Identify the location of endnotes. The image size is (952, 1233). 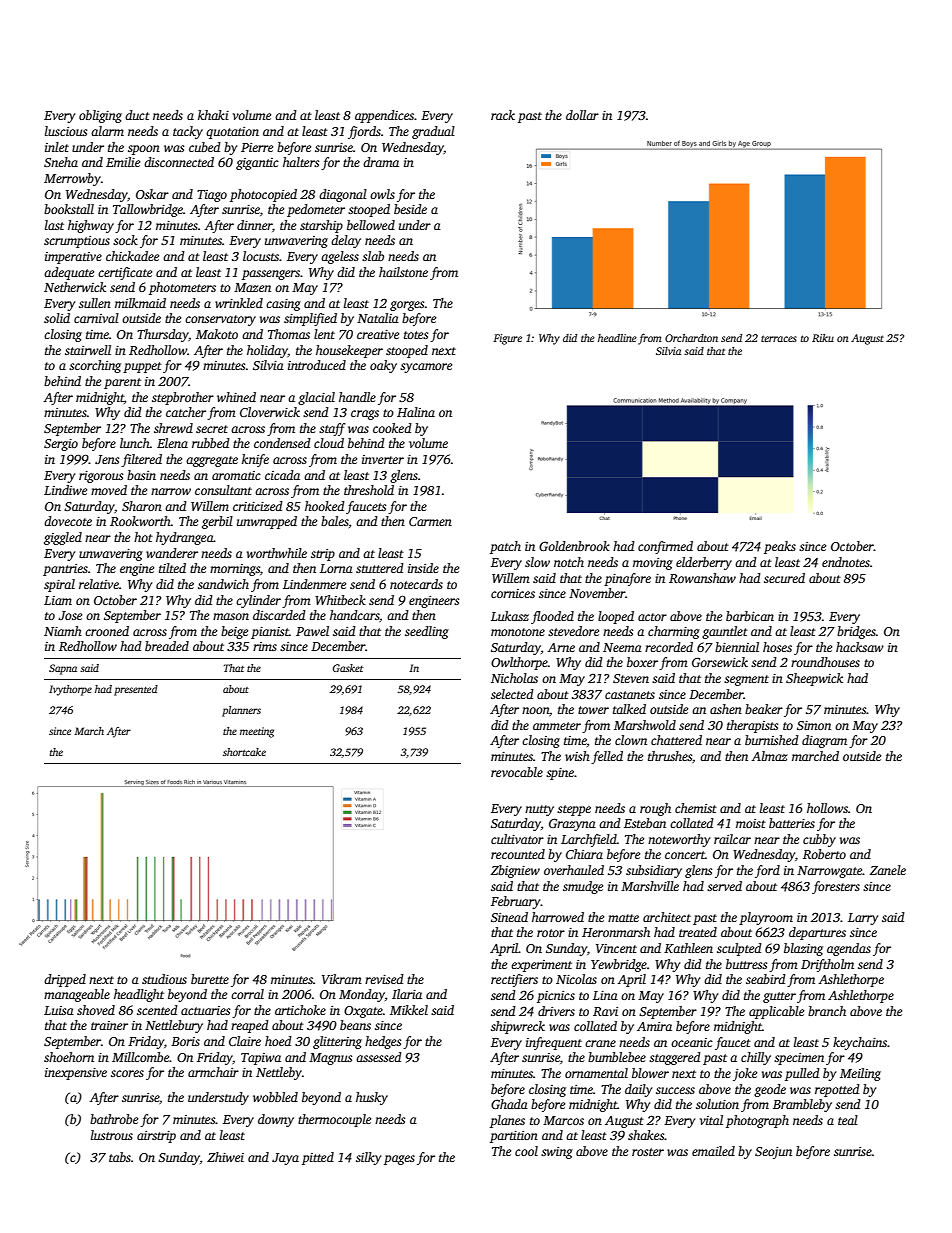
(846, 562).
